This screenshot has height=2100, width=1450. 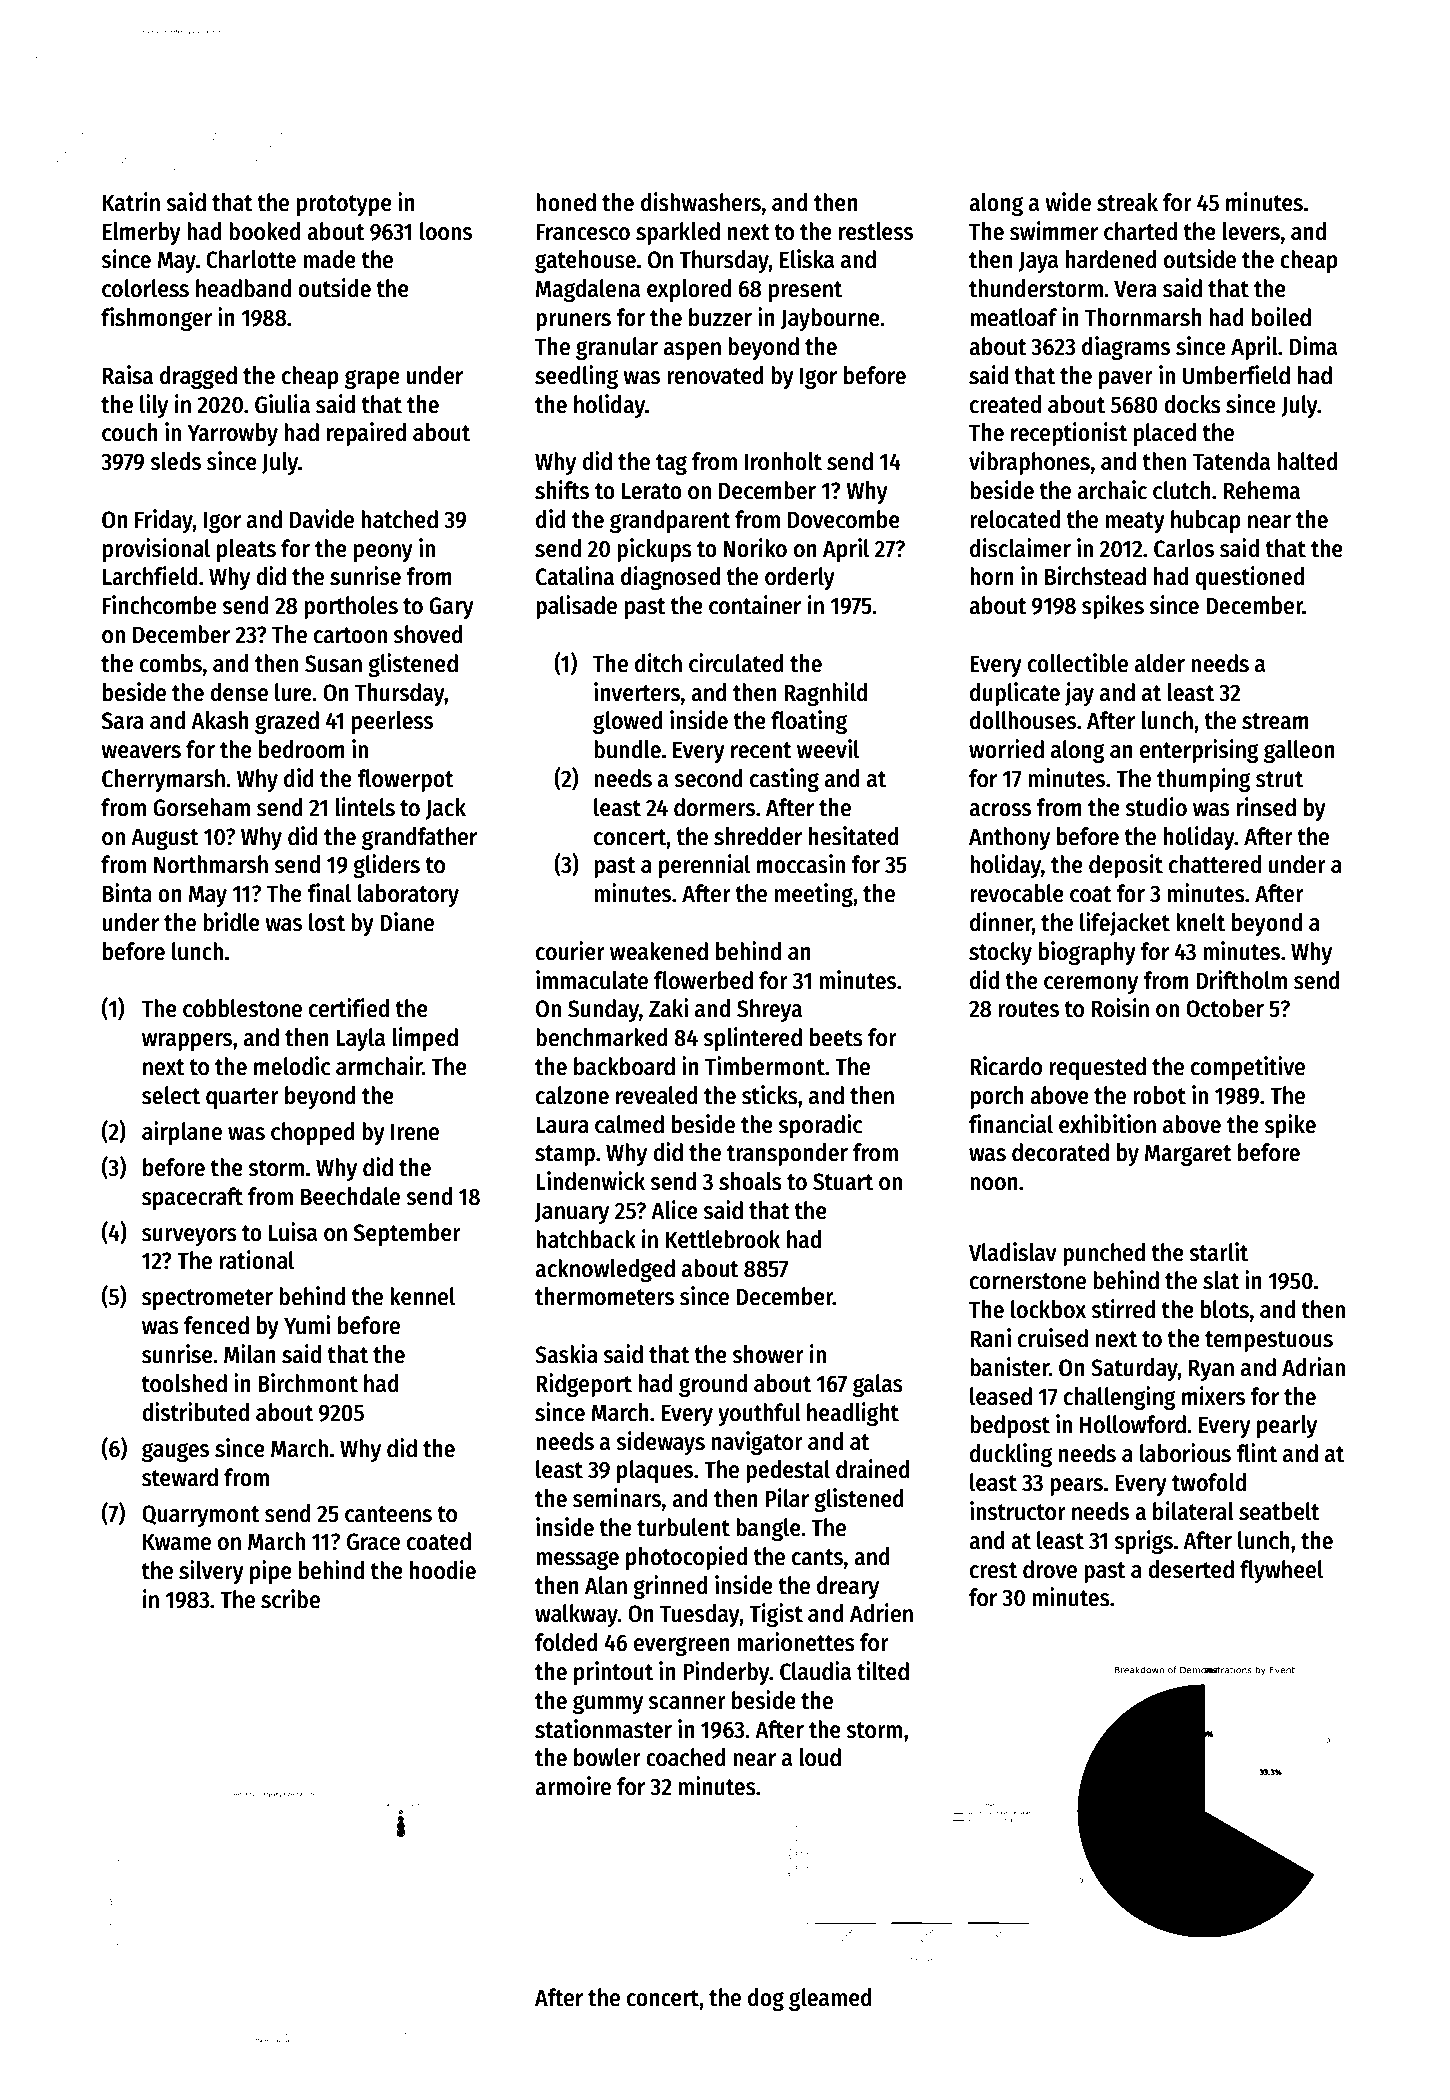 I want to click on competitive, so click(x=1248, y=1068).
